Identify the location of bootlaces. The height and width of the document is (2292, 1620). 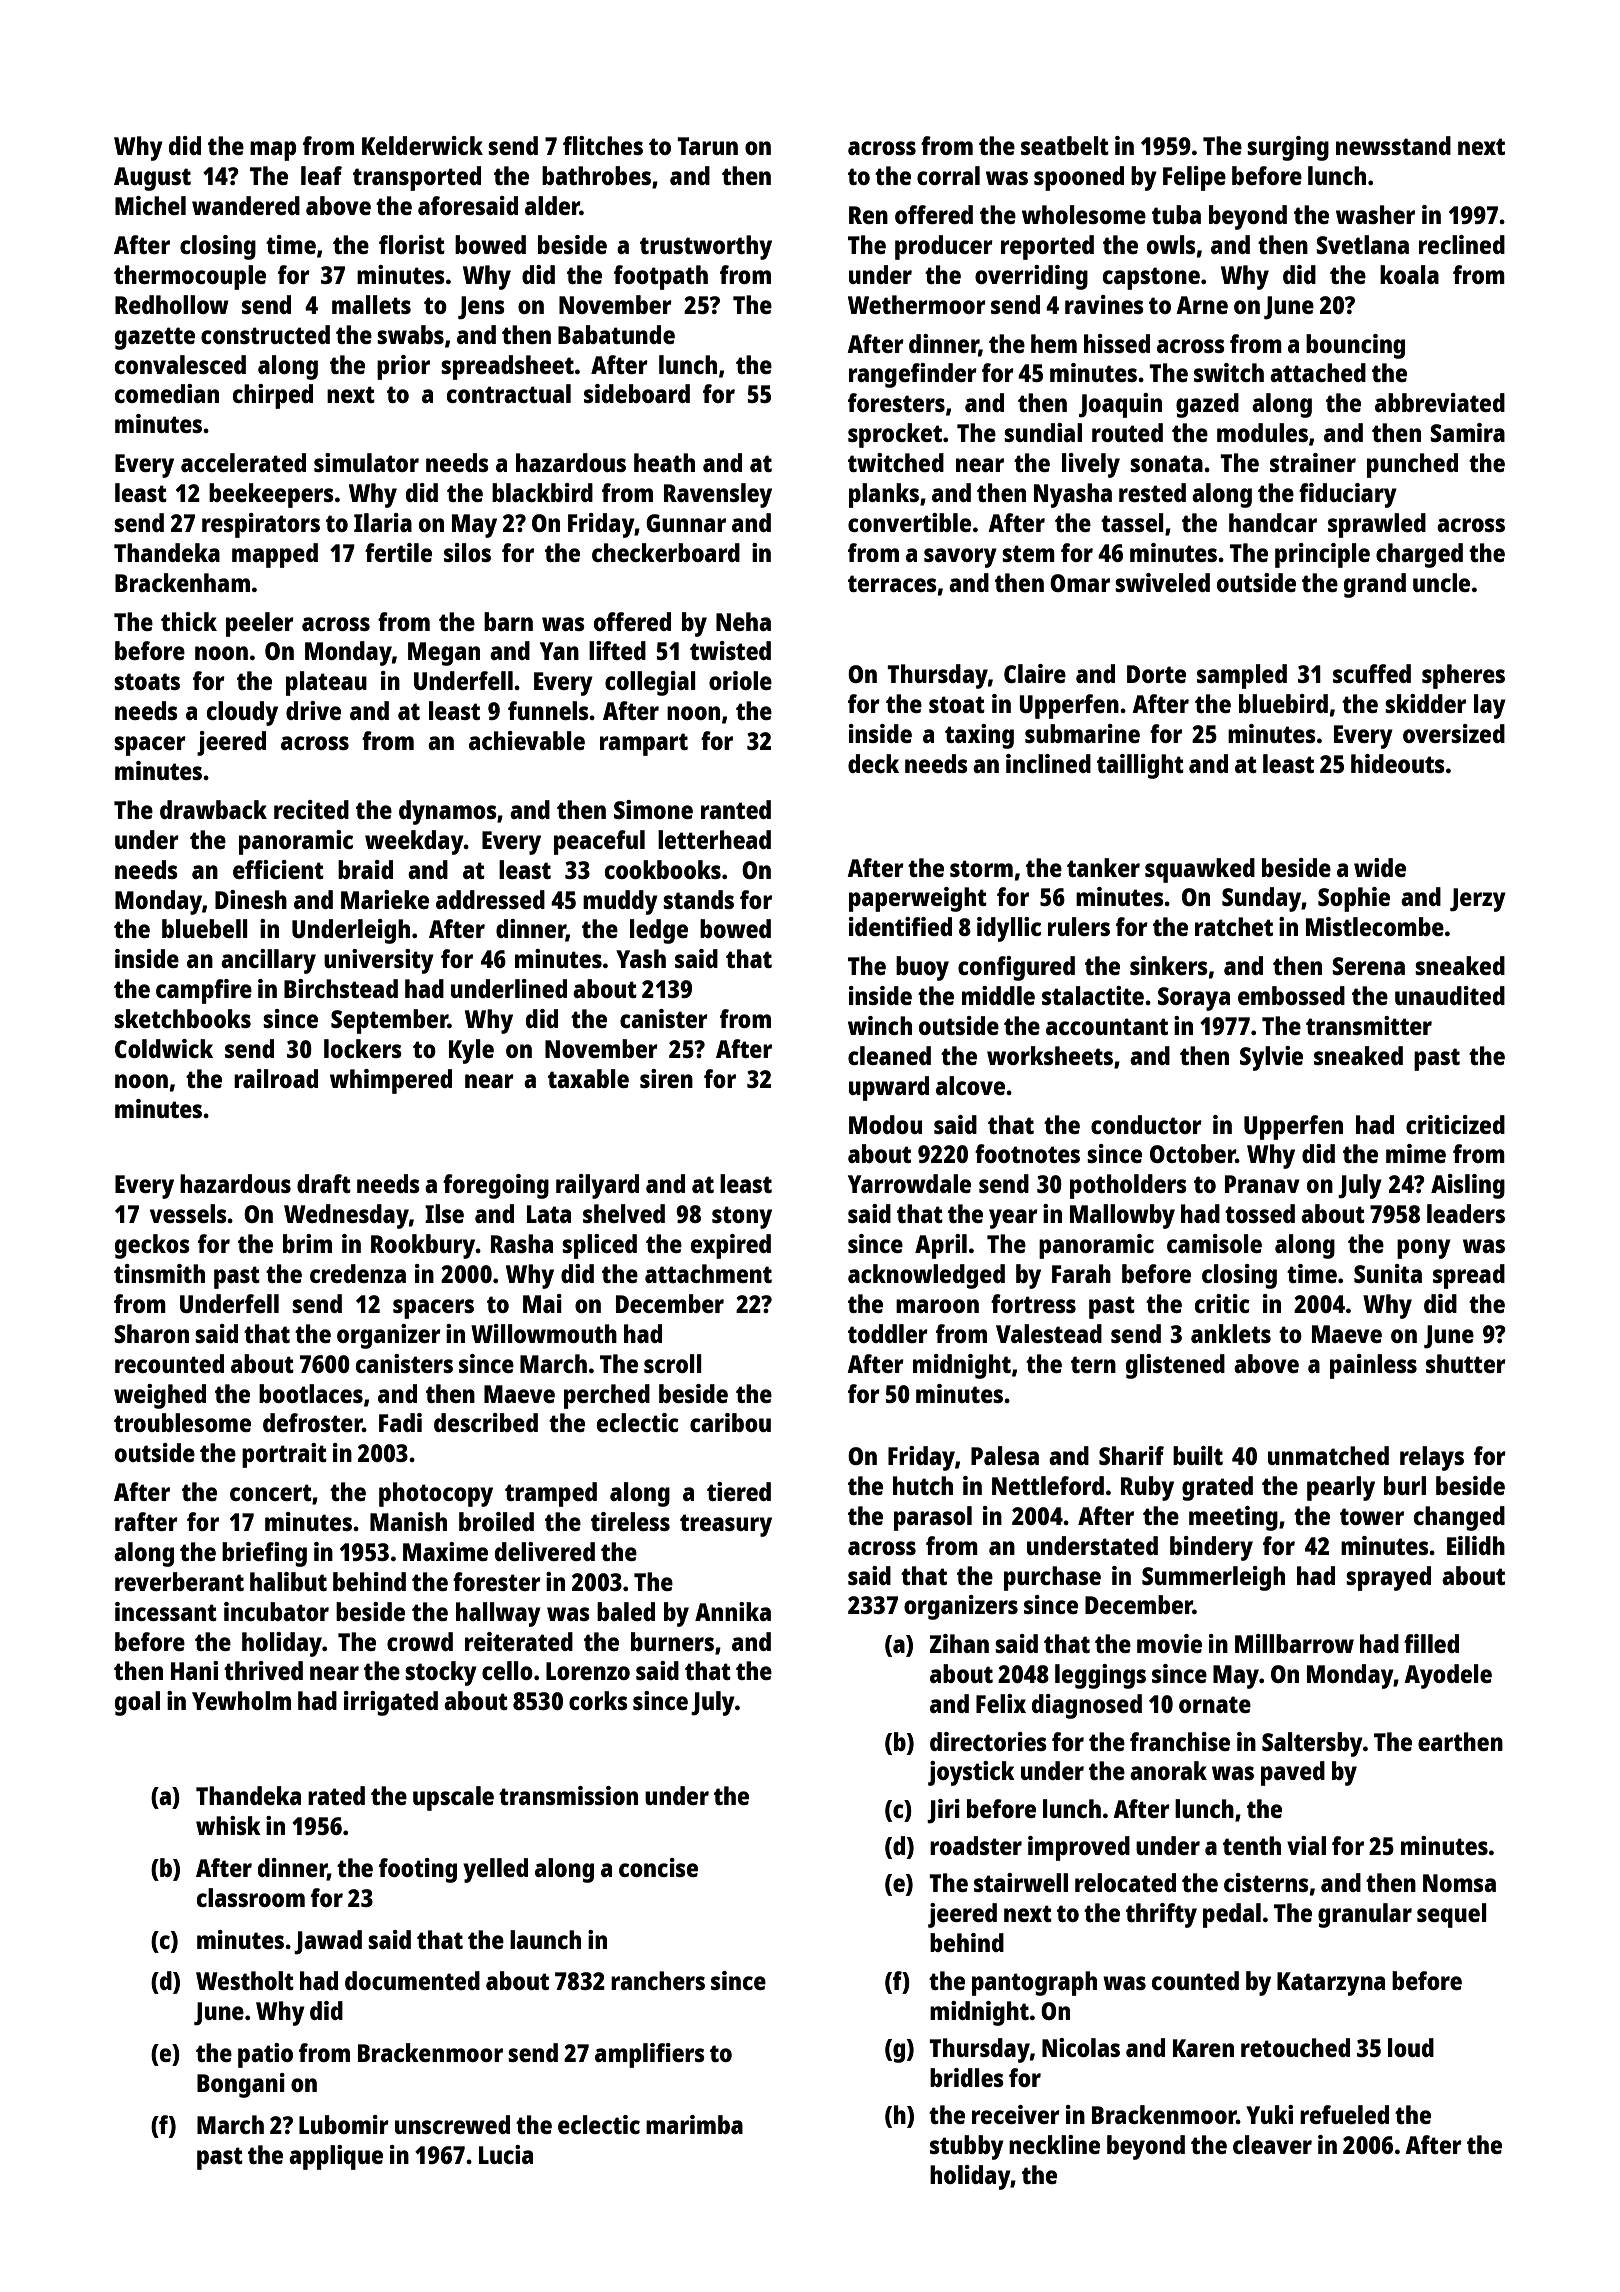
(311, 1393).
